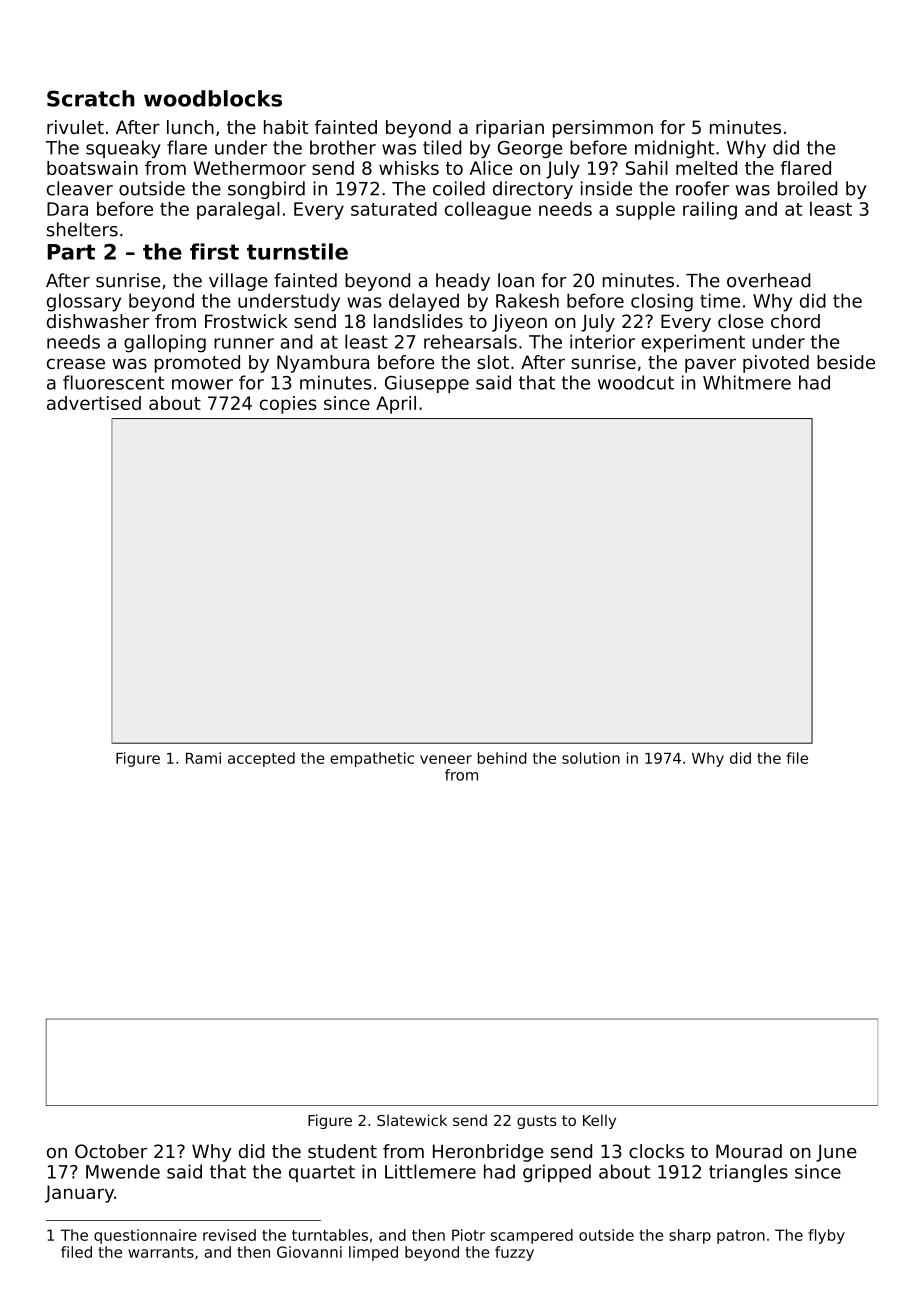  I want to click on woodcut, so click(636, 382).
